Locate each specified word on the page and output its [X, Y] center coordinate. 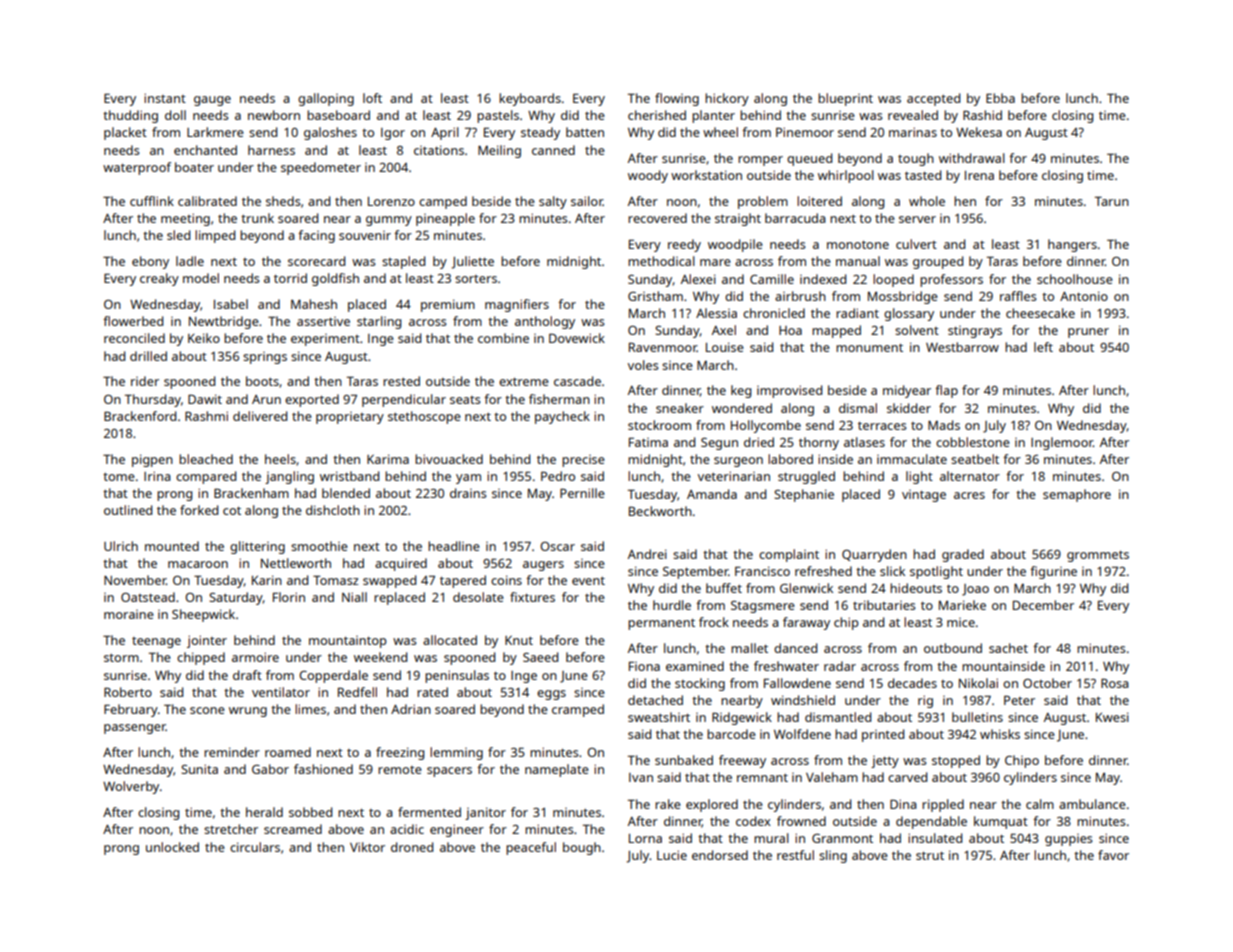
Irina [157, 476]
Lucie [672, 855]
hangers [1072, 245]
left [1043, 347]
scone [207, 710]
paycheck [562, 417]
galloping [326, 99]
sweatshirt [659, 717]
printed [883, 735]
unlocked [172, 847]
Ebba [1000, 98]
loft [372, 98]
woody [648, 176]
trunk [257, 218]
